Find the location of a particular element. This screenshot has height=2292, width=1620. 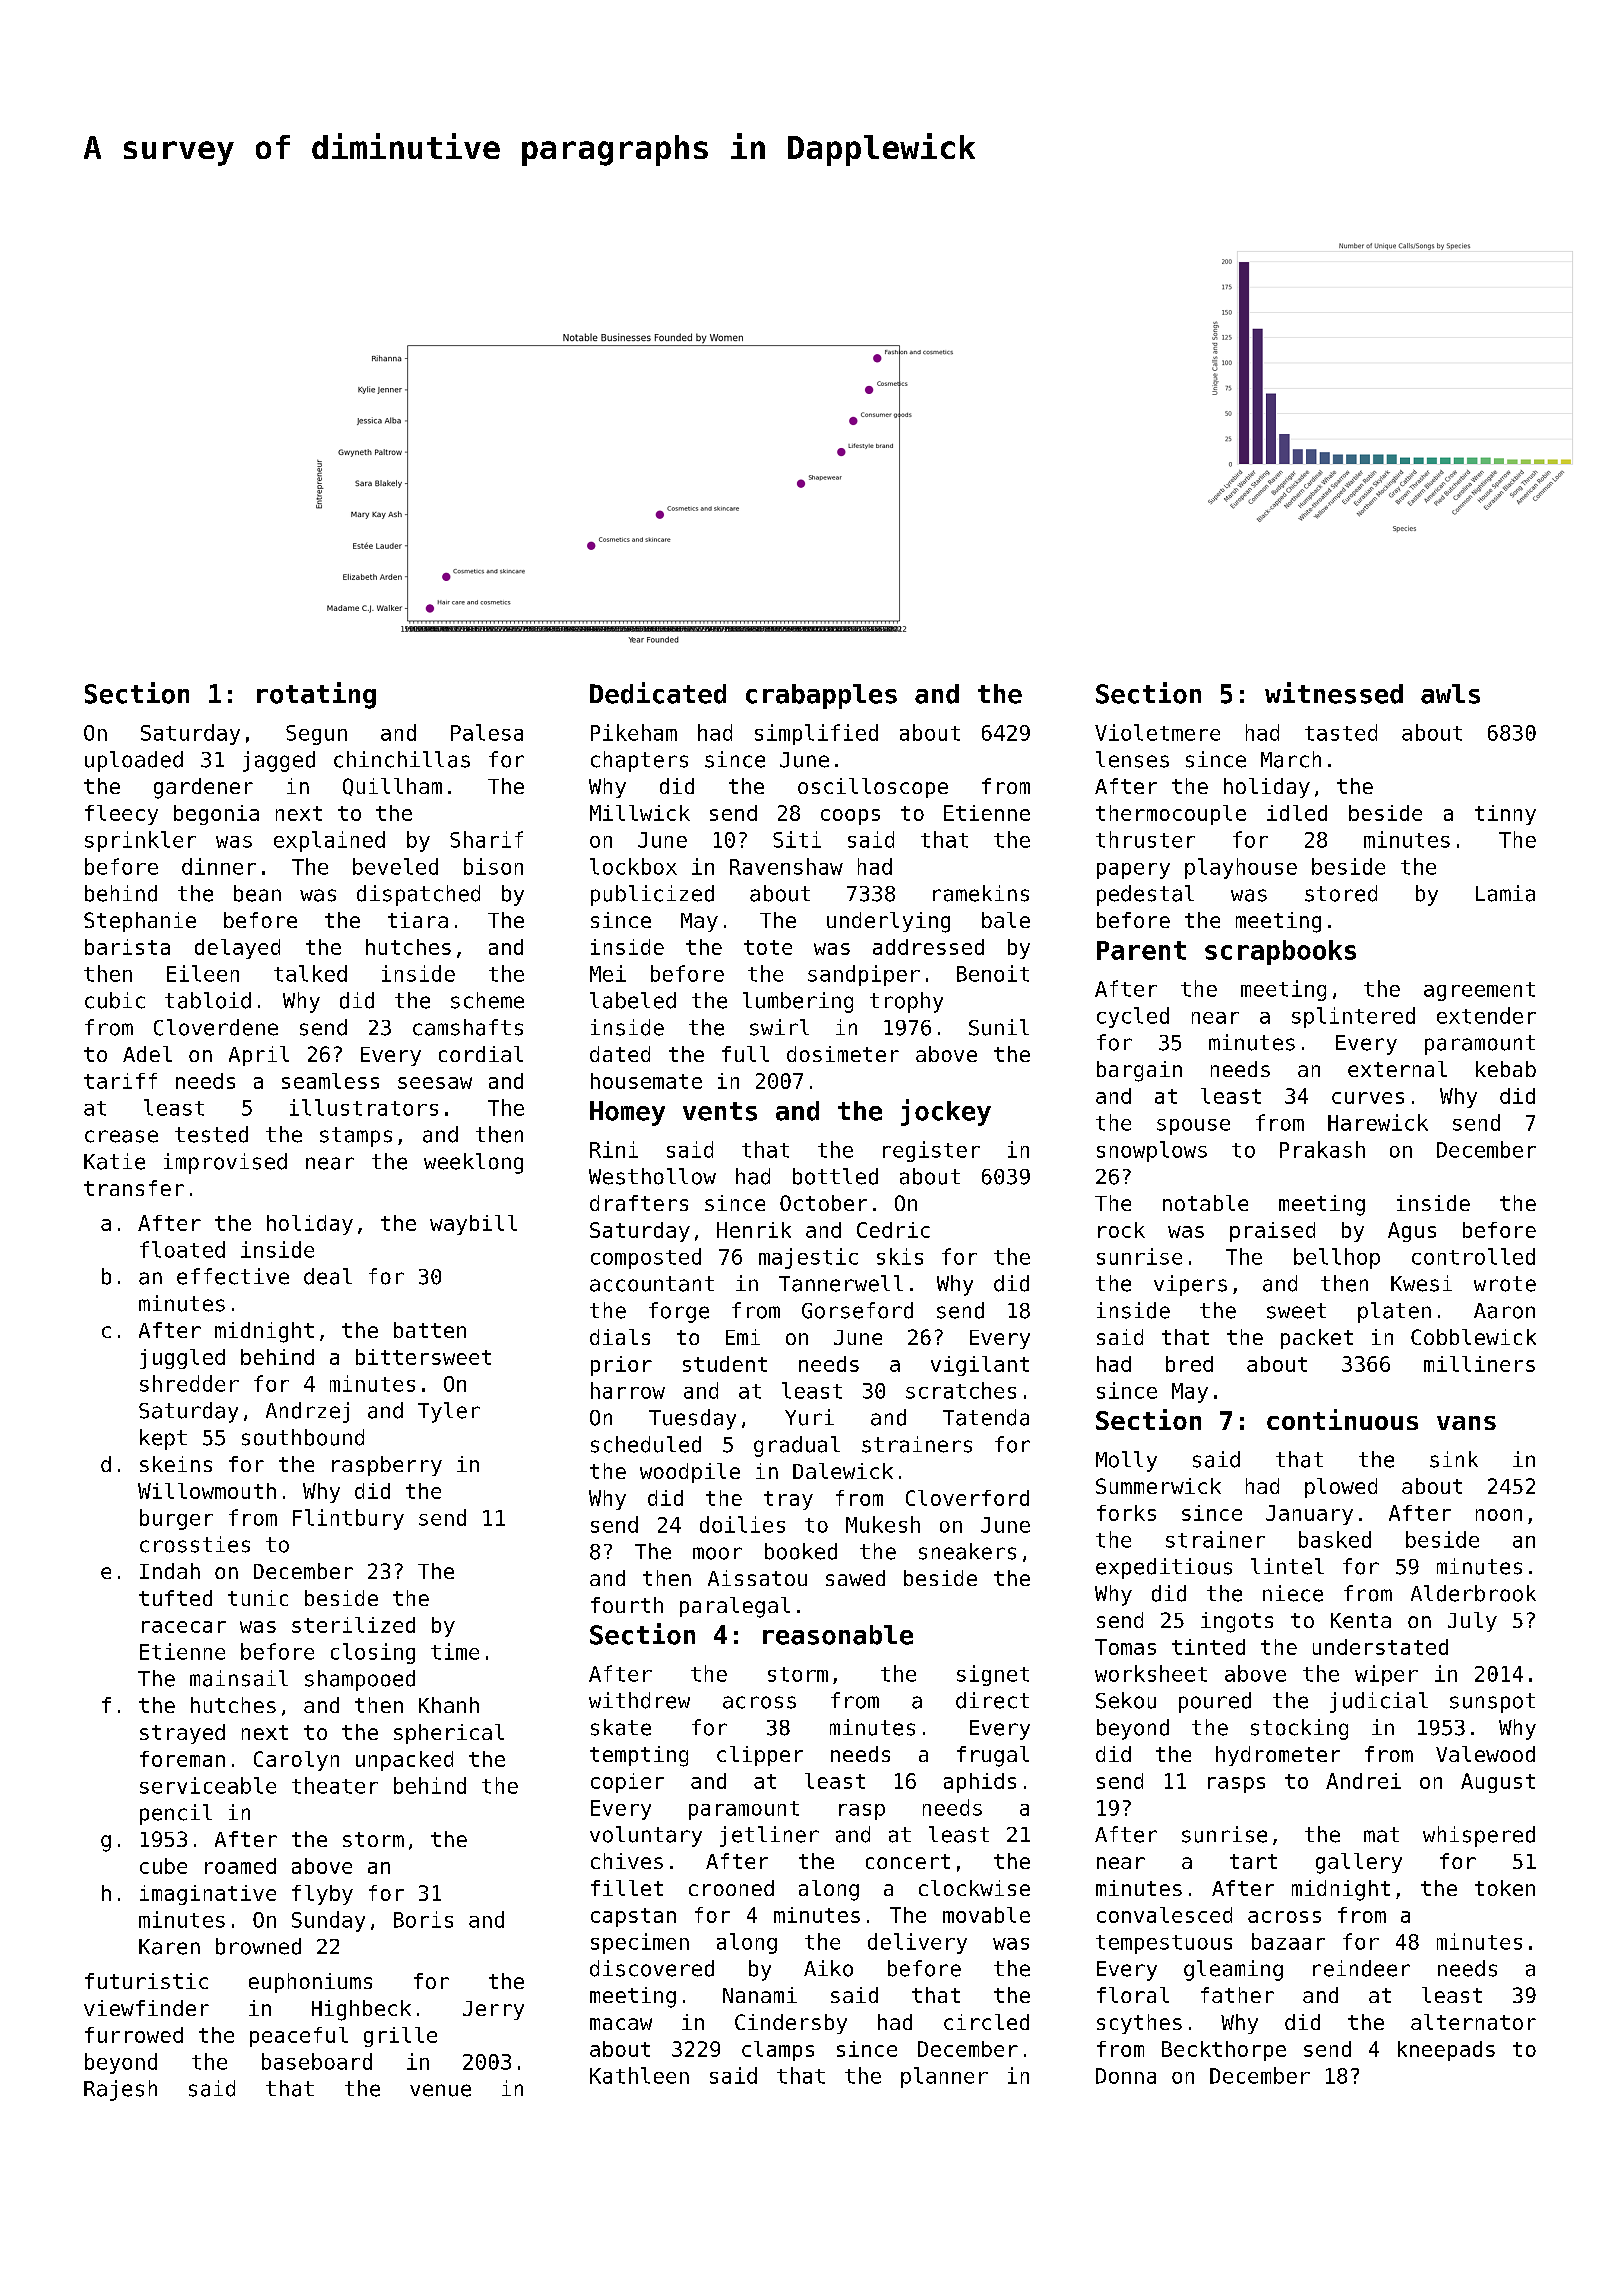

jetliner is located at coordinates (769, 1836).
